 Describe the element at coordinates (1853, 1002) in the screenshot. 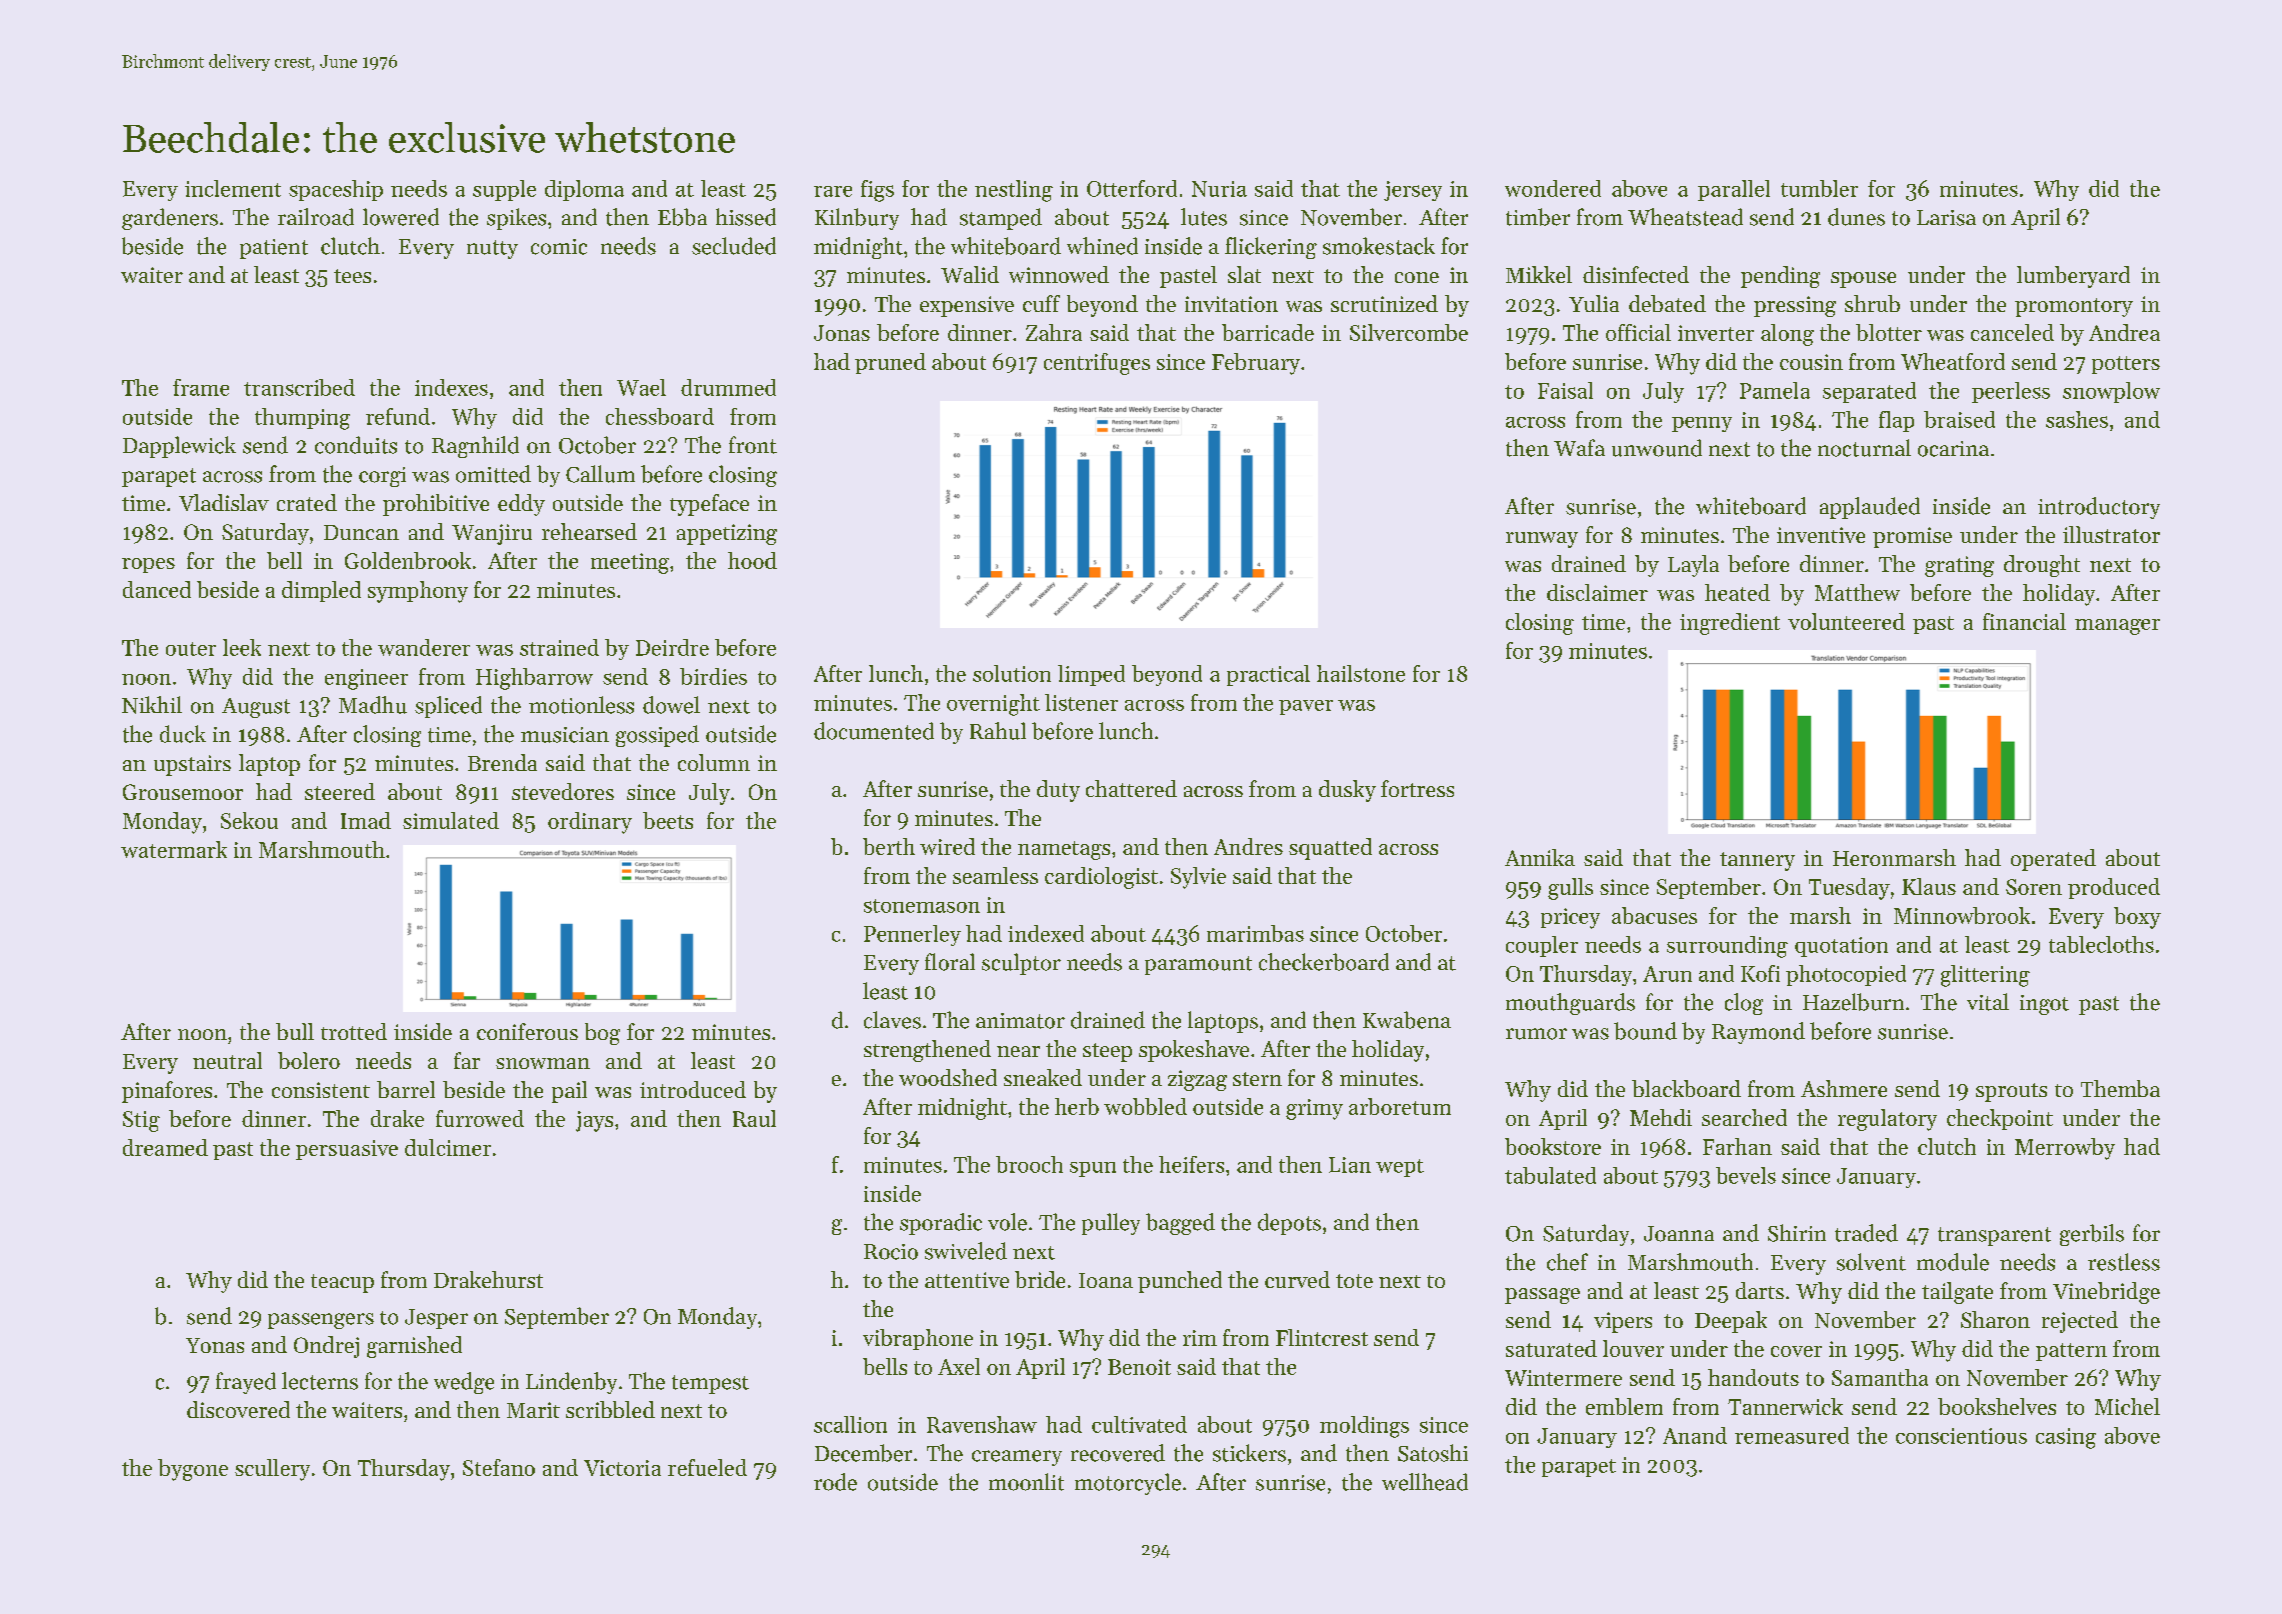

I see `Hazelburn` at that location.
